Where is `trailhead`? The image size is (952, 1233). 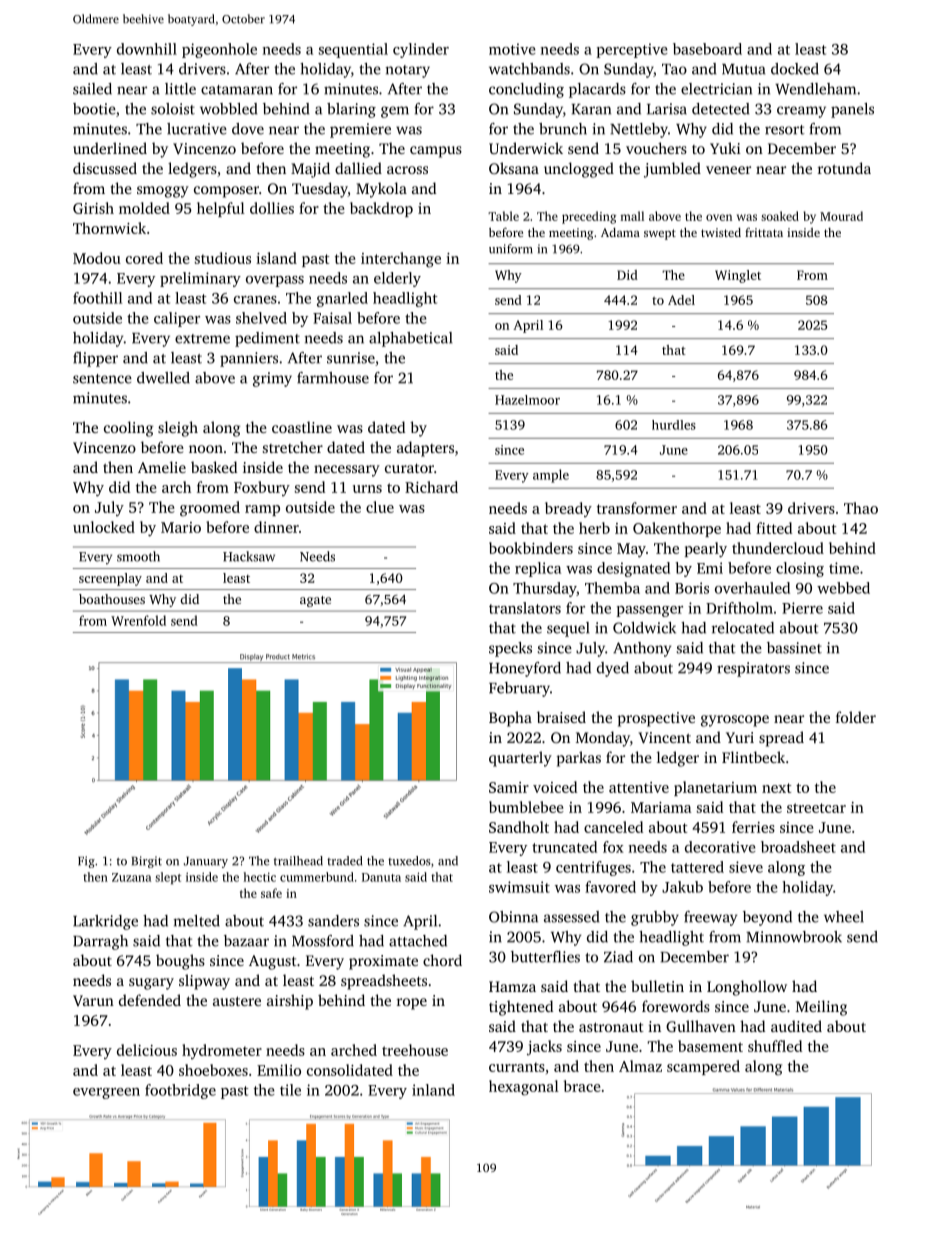
trailhead is located at coordinates (298, 861).
